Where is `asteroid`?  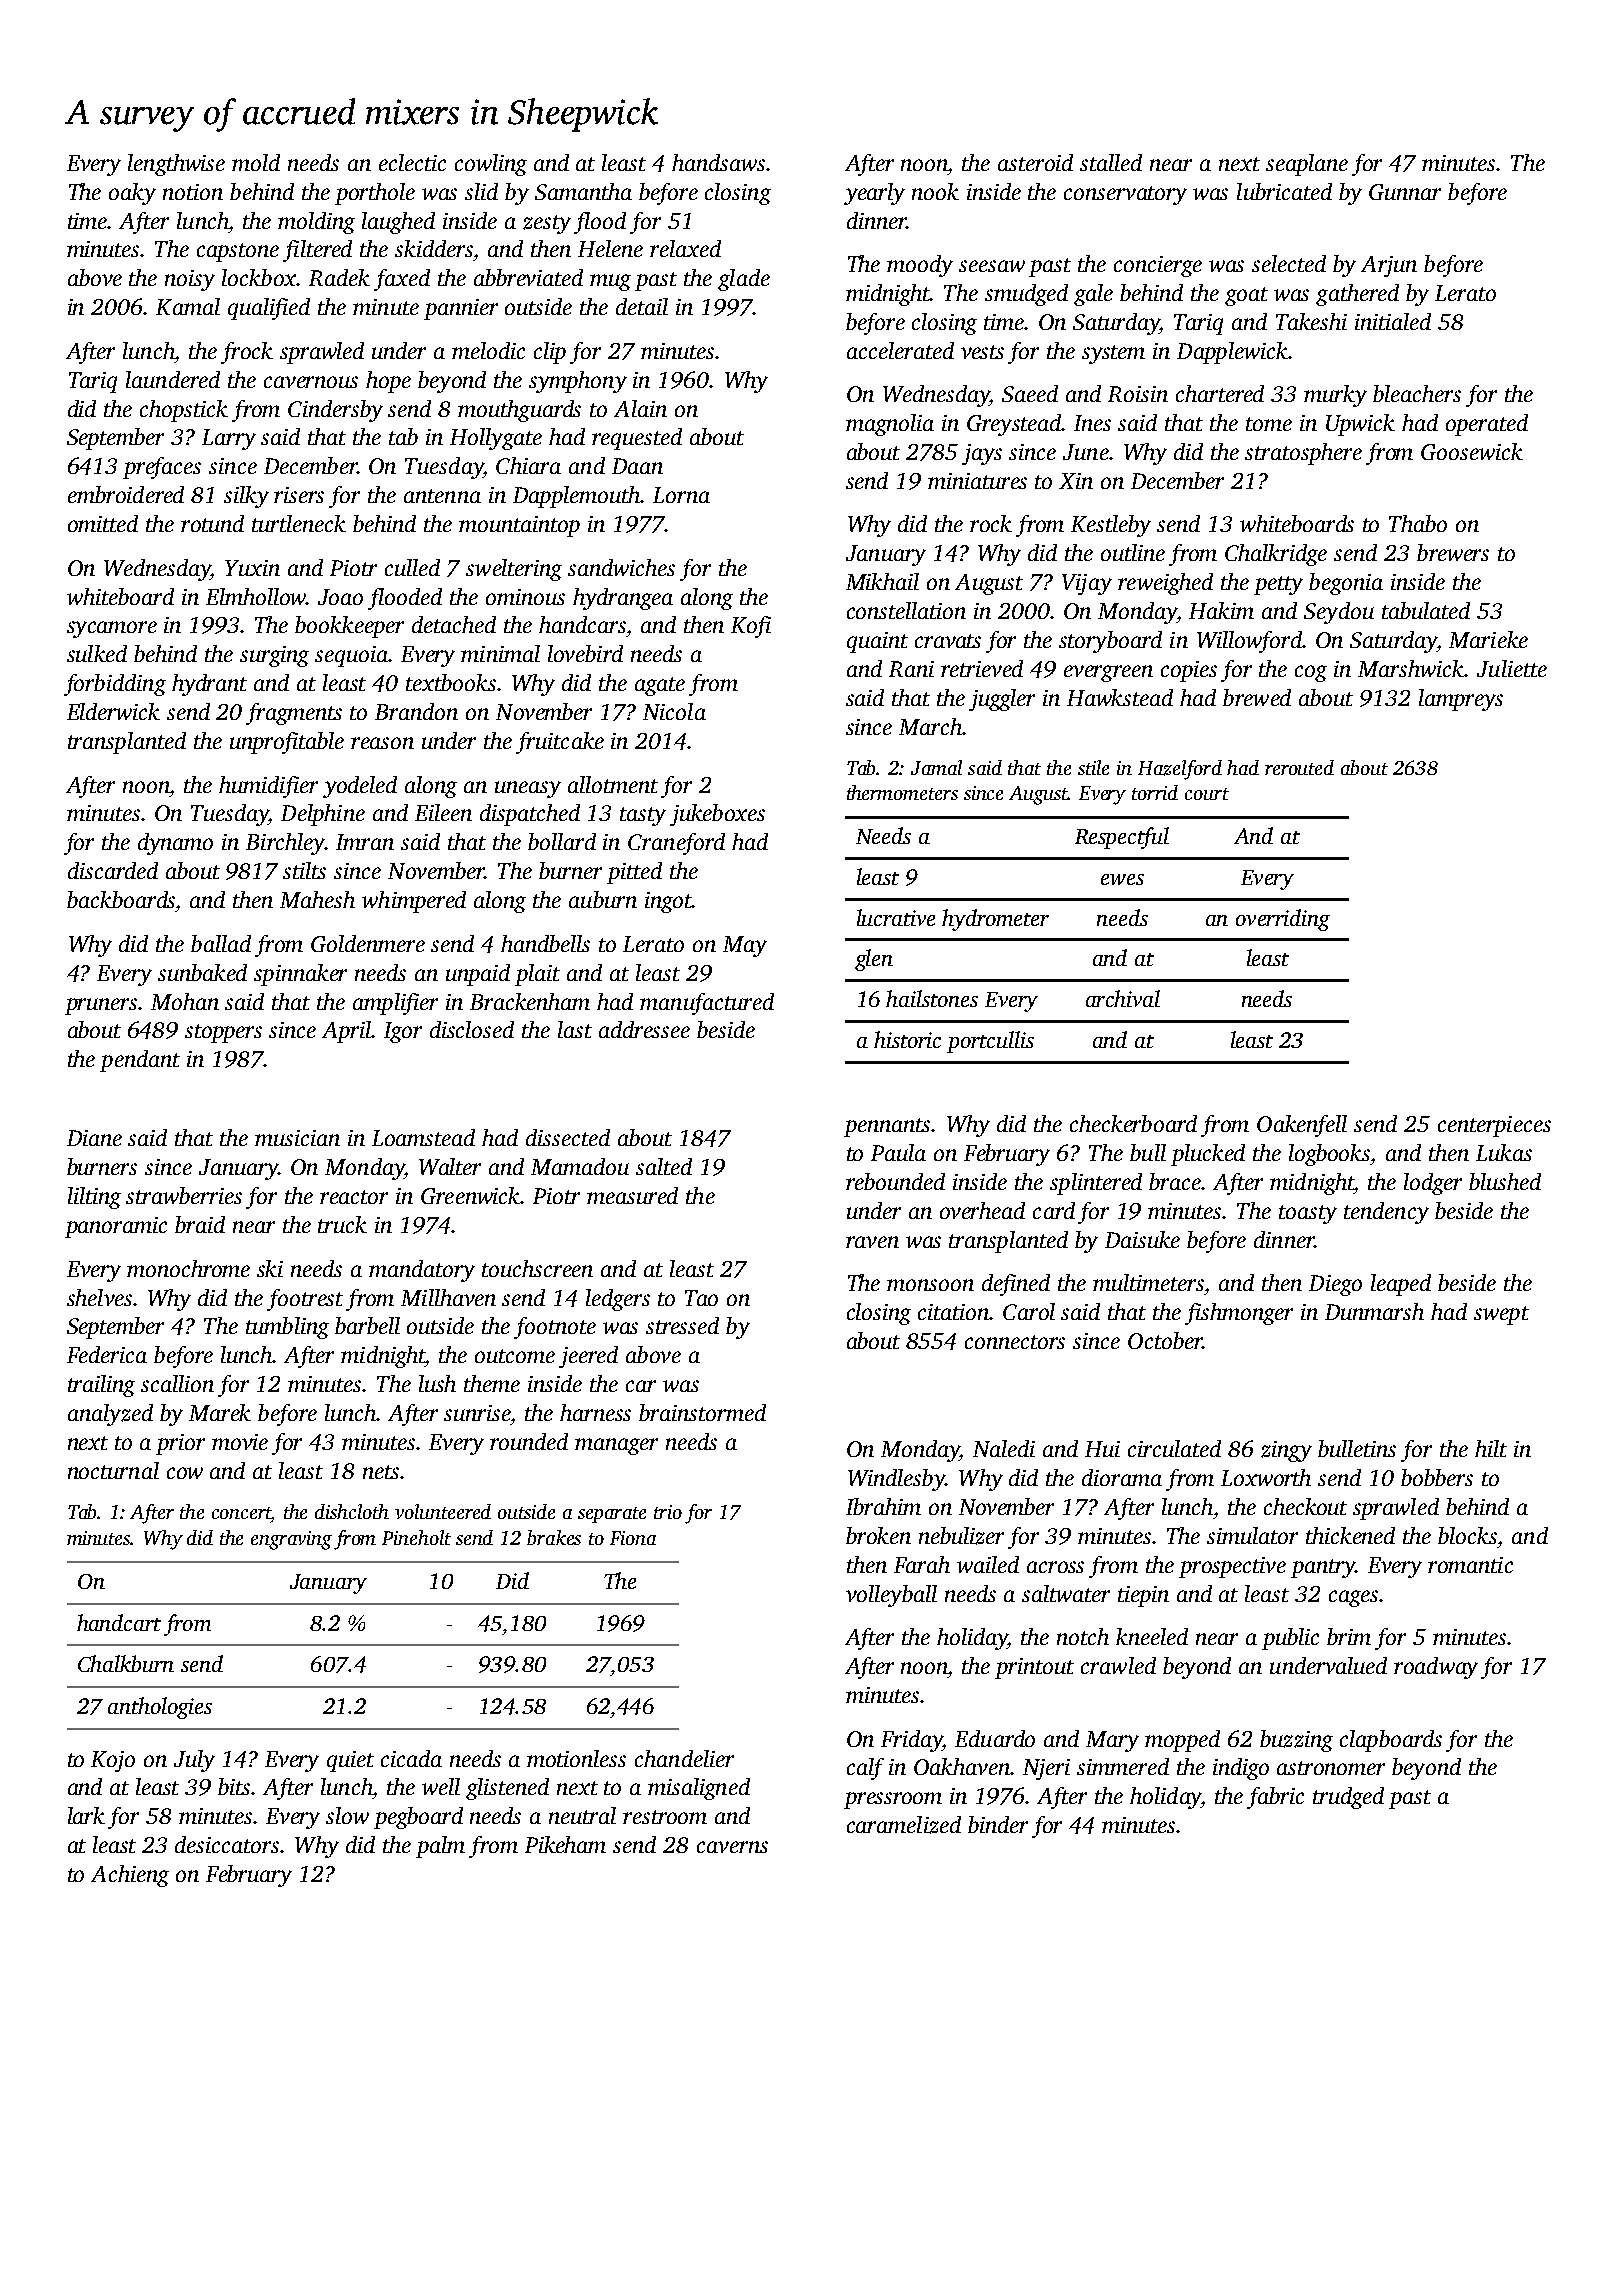
asteroid is located at coordinates (1035, 162).
